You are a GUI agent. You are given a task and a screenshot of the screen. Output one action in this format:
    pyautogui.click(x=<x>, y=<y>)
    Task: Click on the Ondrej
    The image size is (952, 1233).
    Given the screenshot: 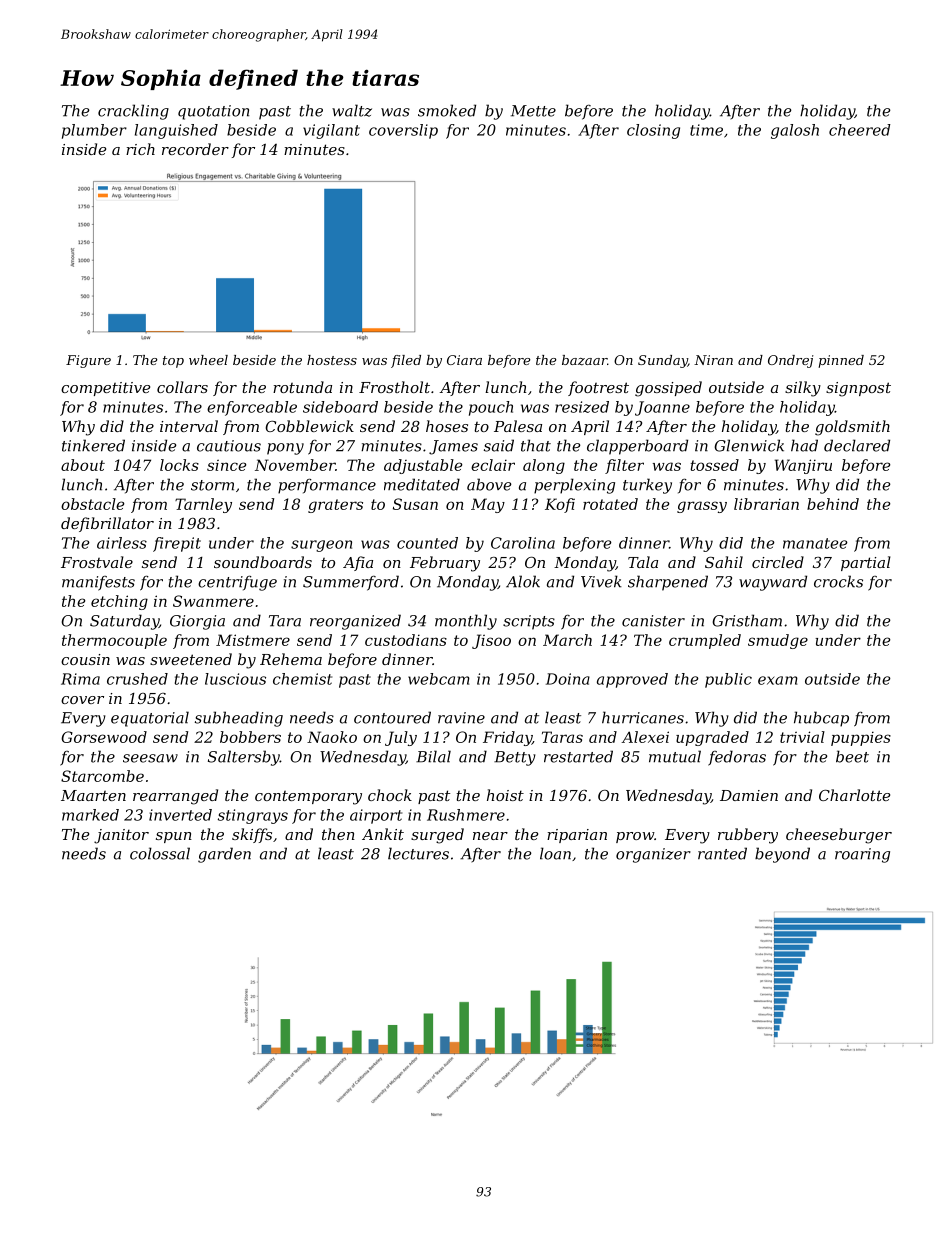 What is the action you would take?
    pyautogui.click(x=791, y=361)
